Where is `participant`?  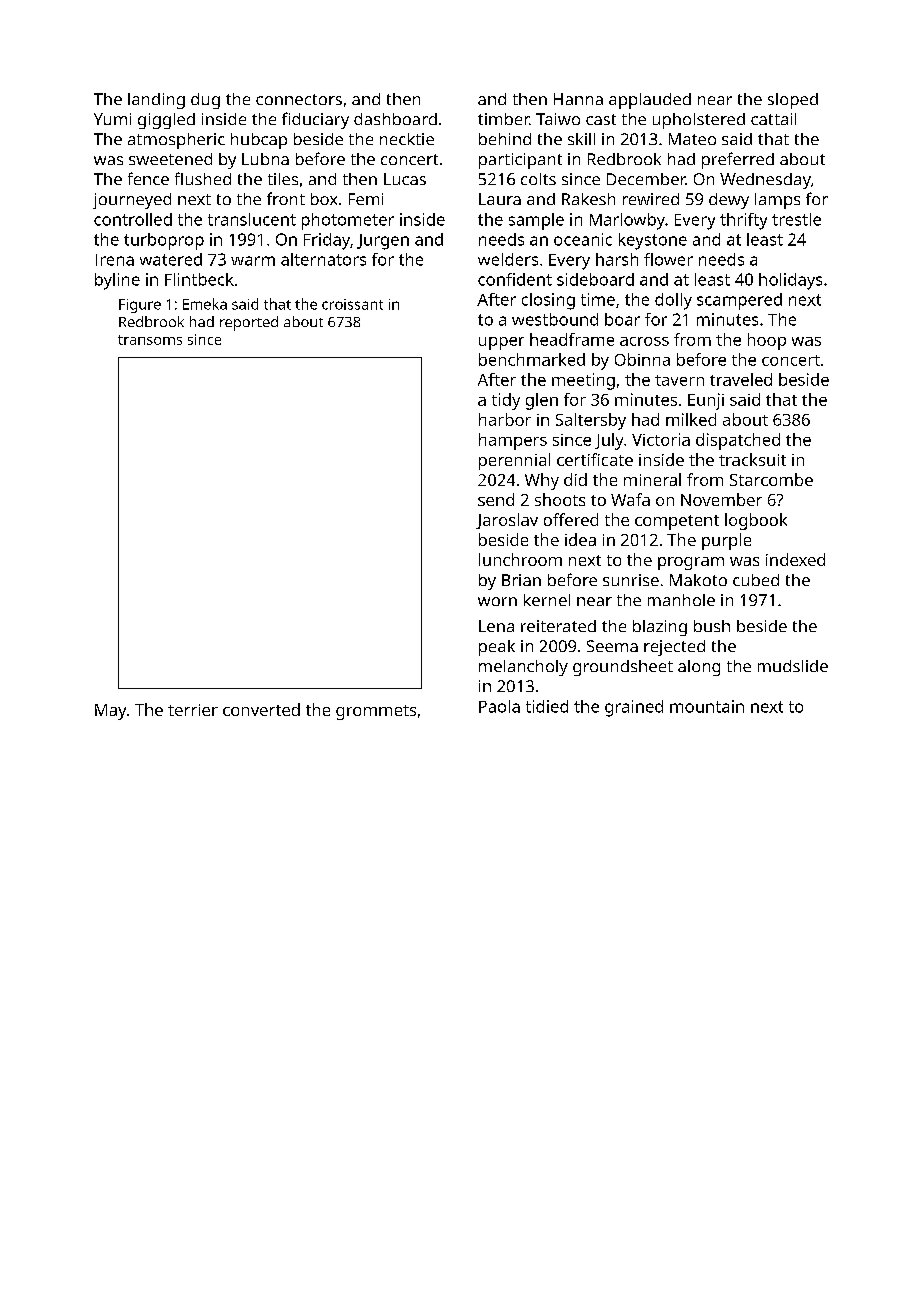
participant is located at coordinates (520, 161).
